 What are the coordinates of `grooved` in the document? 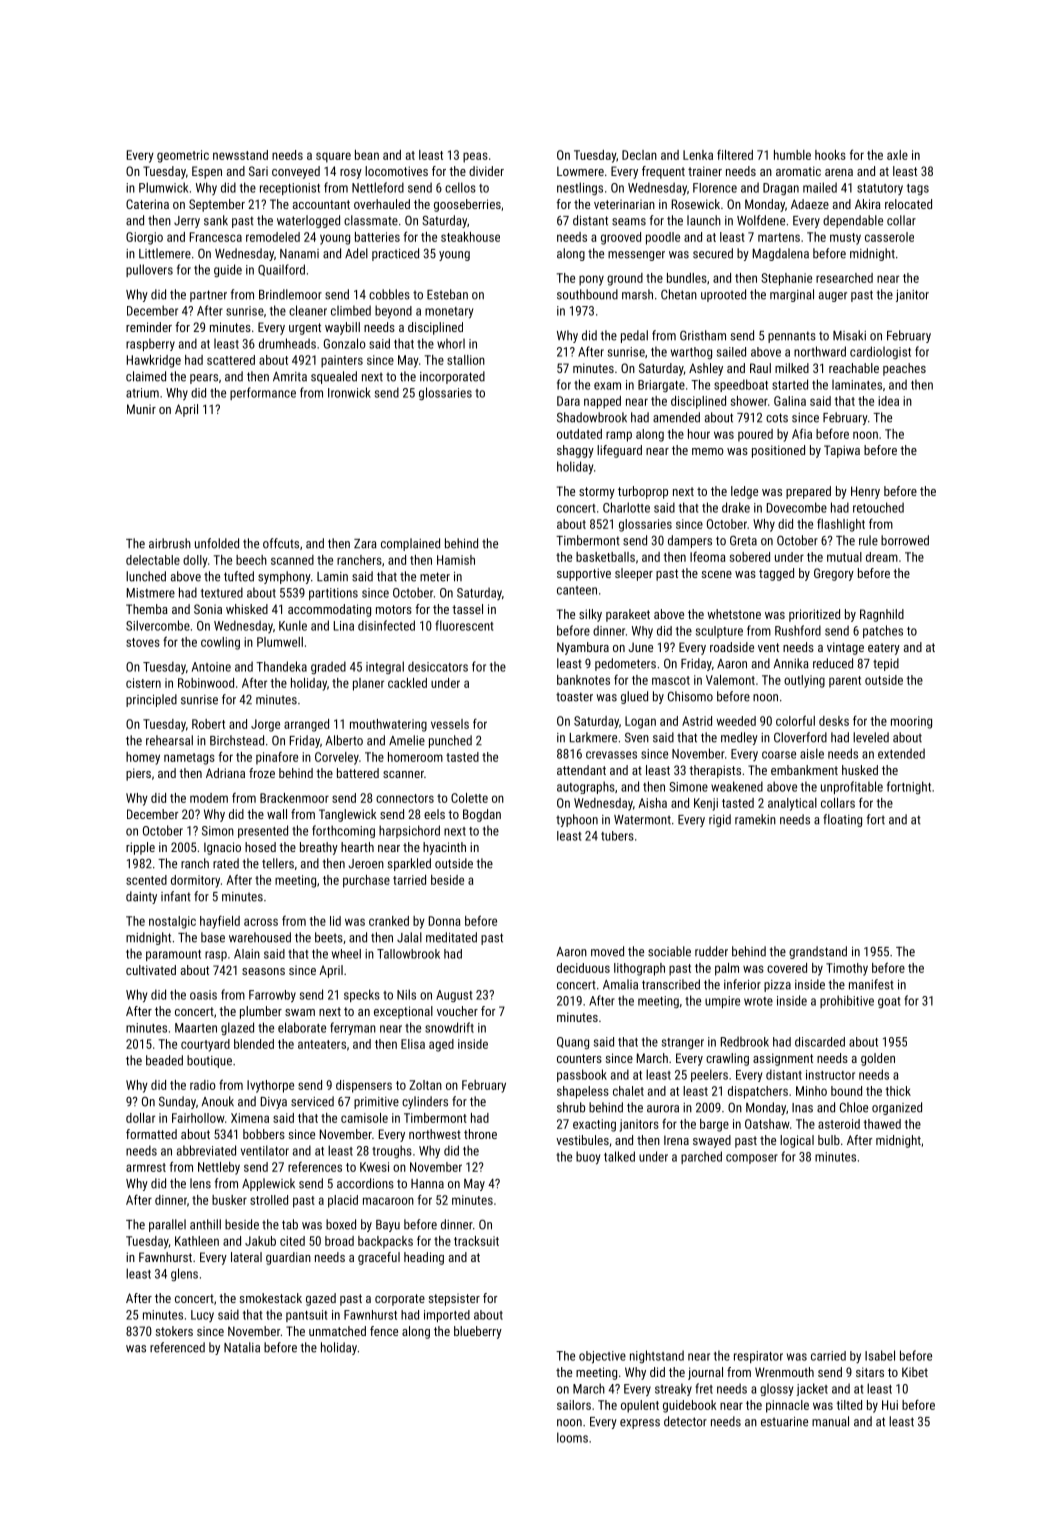 It's located at (621, 238).
